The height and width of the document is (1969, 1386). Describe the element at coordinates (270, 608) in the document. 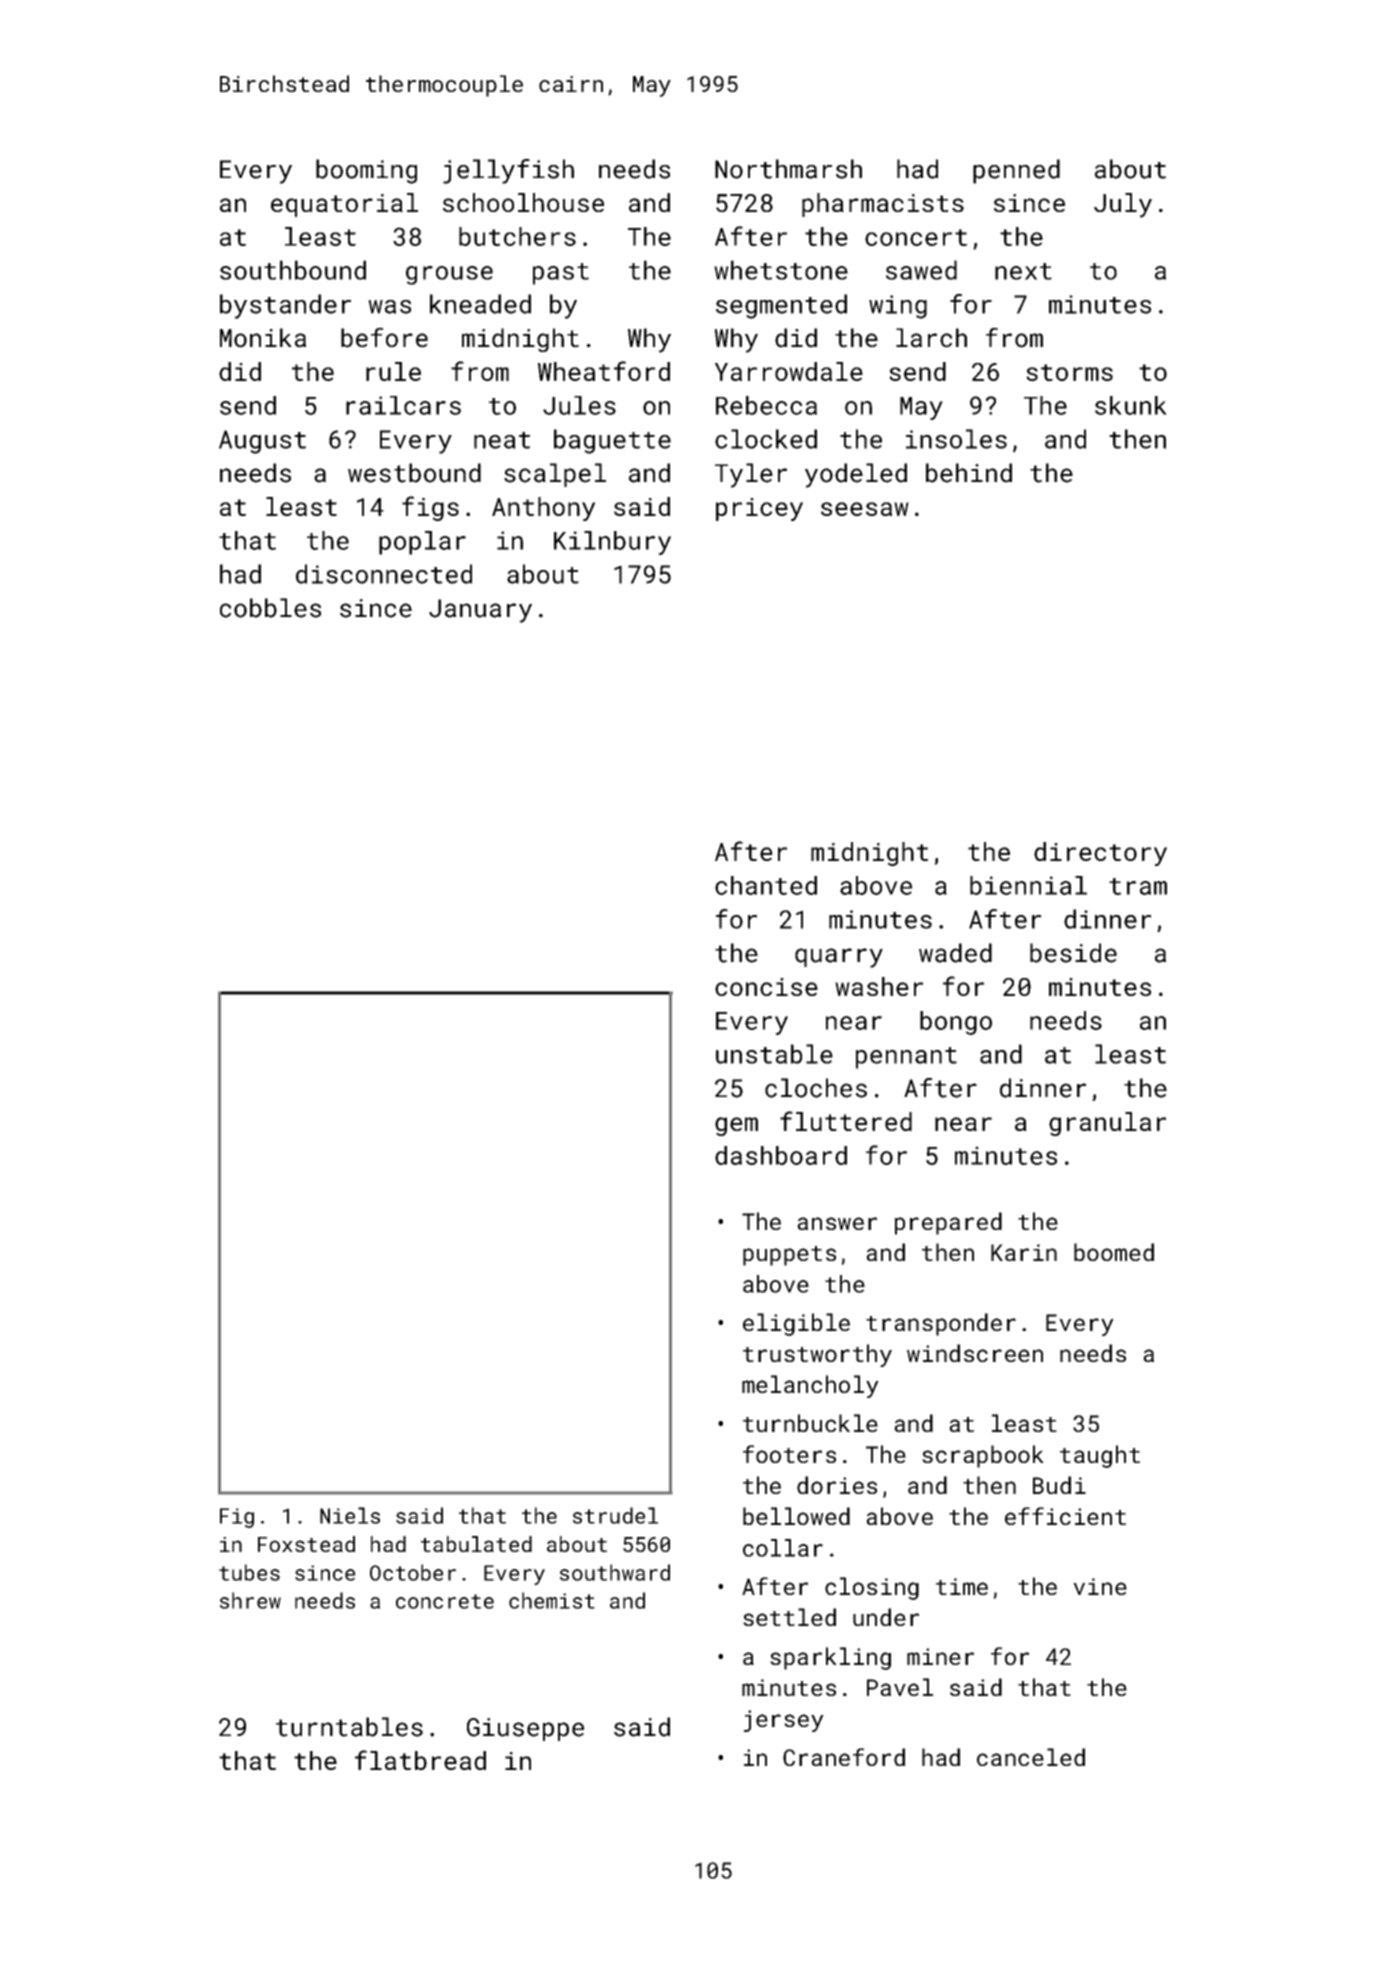

I see `cobbles` at that location.
